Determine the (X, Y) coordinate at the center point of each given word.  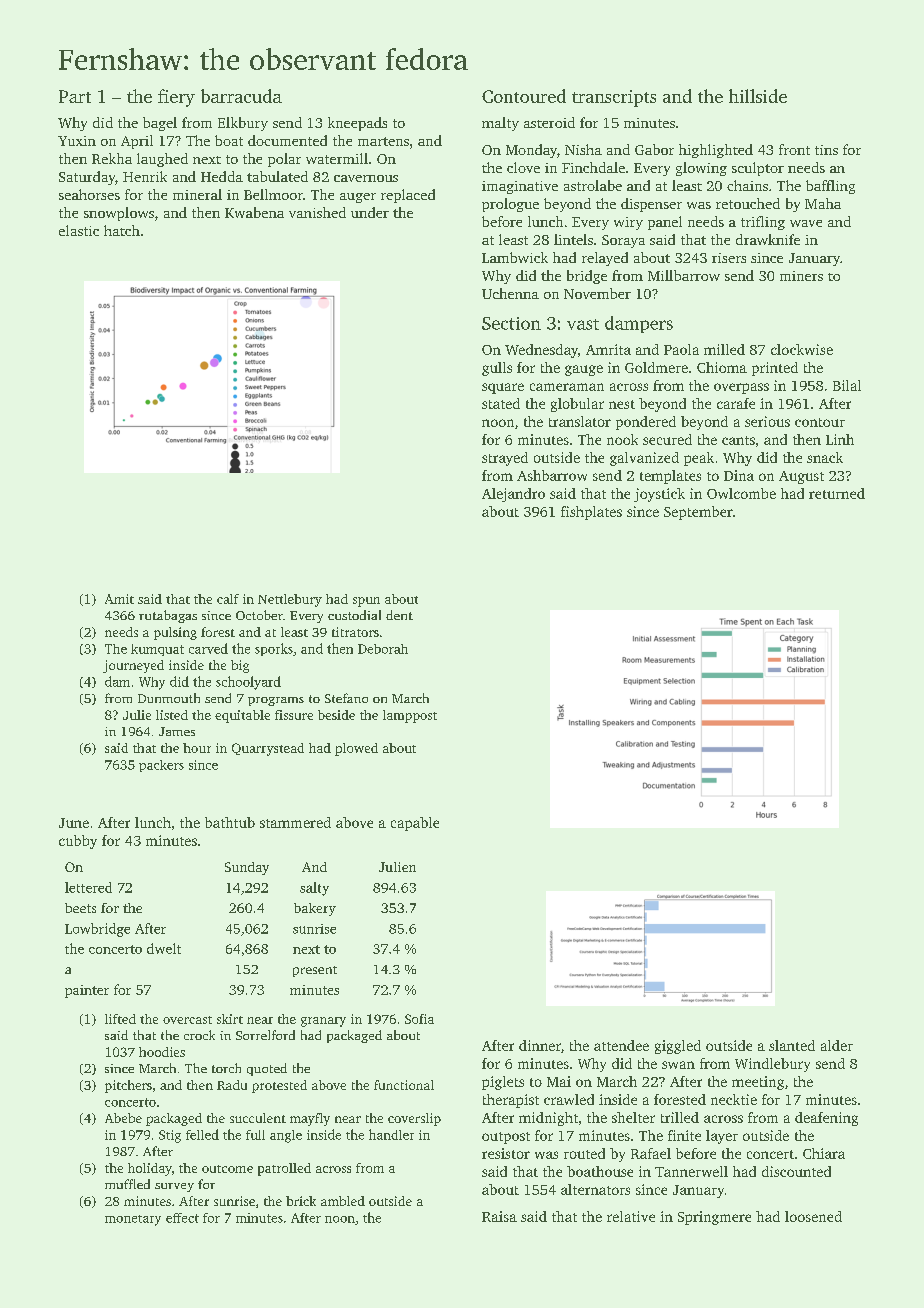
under (370, 212)
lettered (88, 887)
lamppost (410, 716)
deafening (826, 1119)
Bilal (847, 385)
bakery (315, 909)
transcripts (614, 98)
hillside (758, 96)
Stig (170, 1136)
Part (75, 96)
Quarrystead (268, 749)
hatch (122, 230)
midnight (548, 1119)
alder (837, 1045)
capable (415, 824)
